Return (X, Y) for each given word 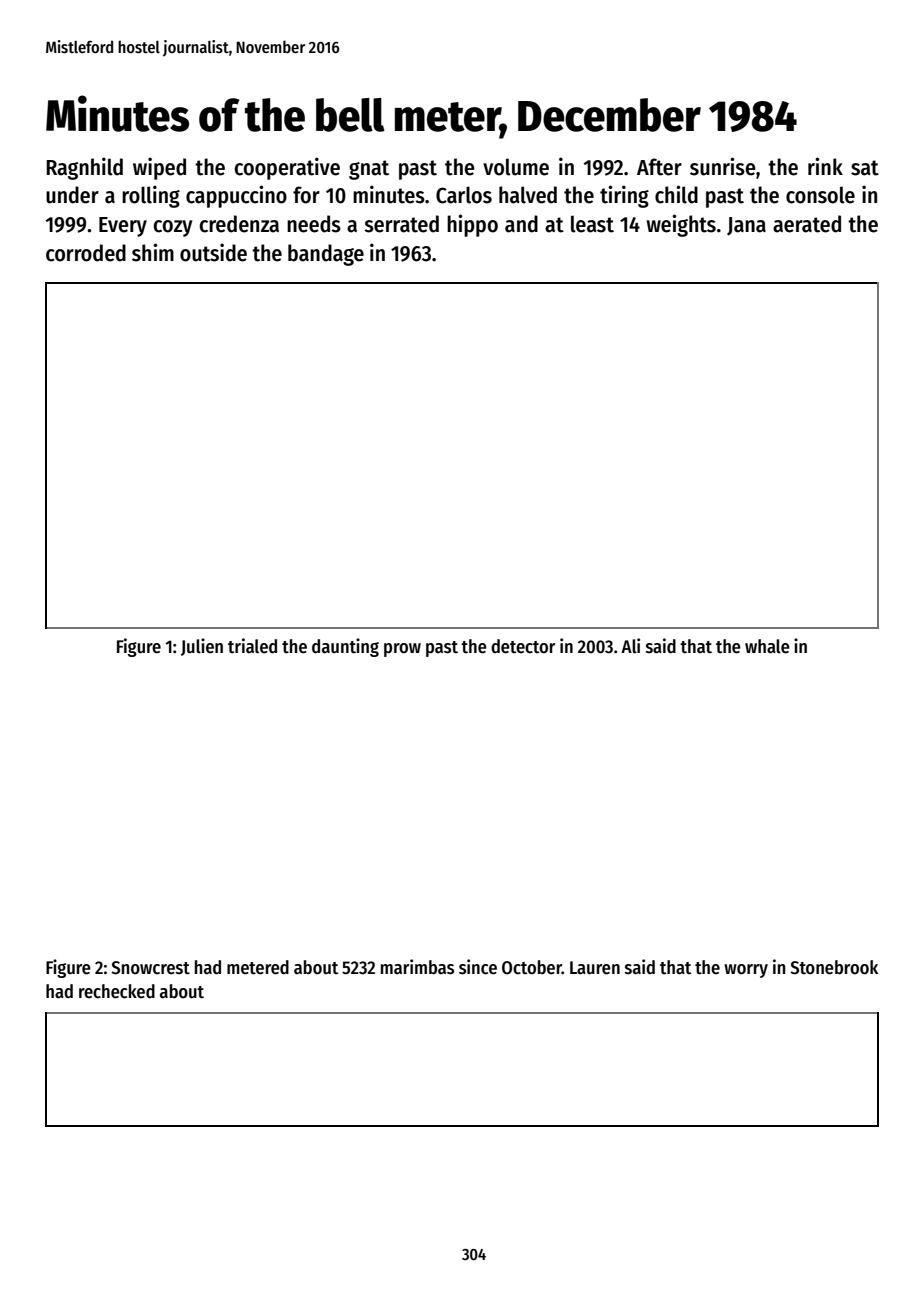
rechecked (117, 991)
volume (516, 167)
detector (523, 646)
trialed (252, 646)
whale (767, 646)
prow (402, 650)
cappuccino (236, 196)
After (659, 167)
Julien (202, 647)
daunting (345, 647)
